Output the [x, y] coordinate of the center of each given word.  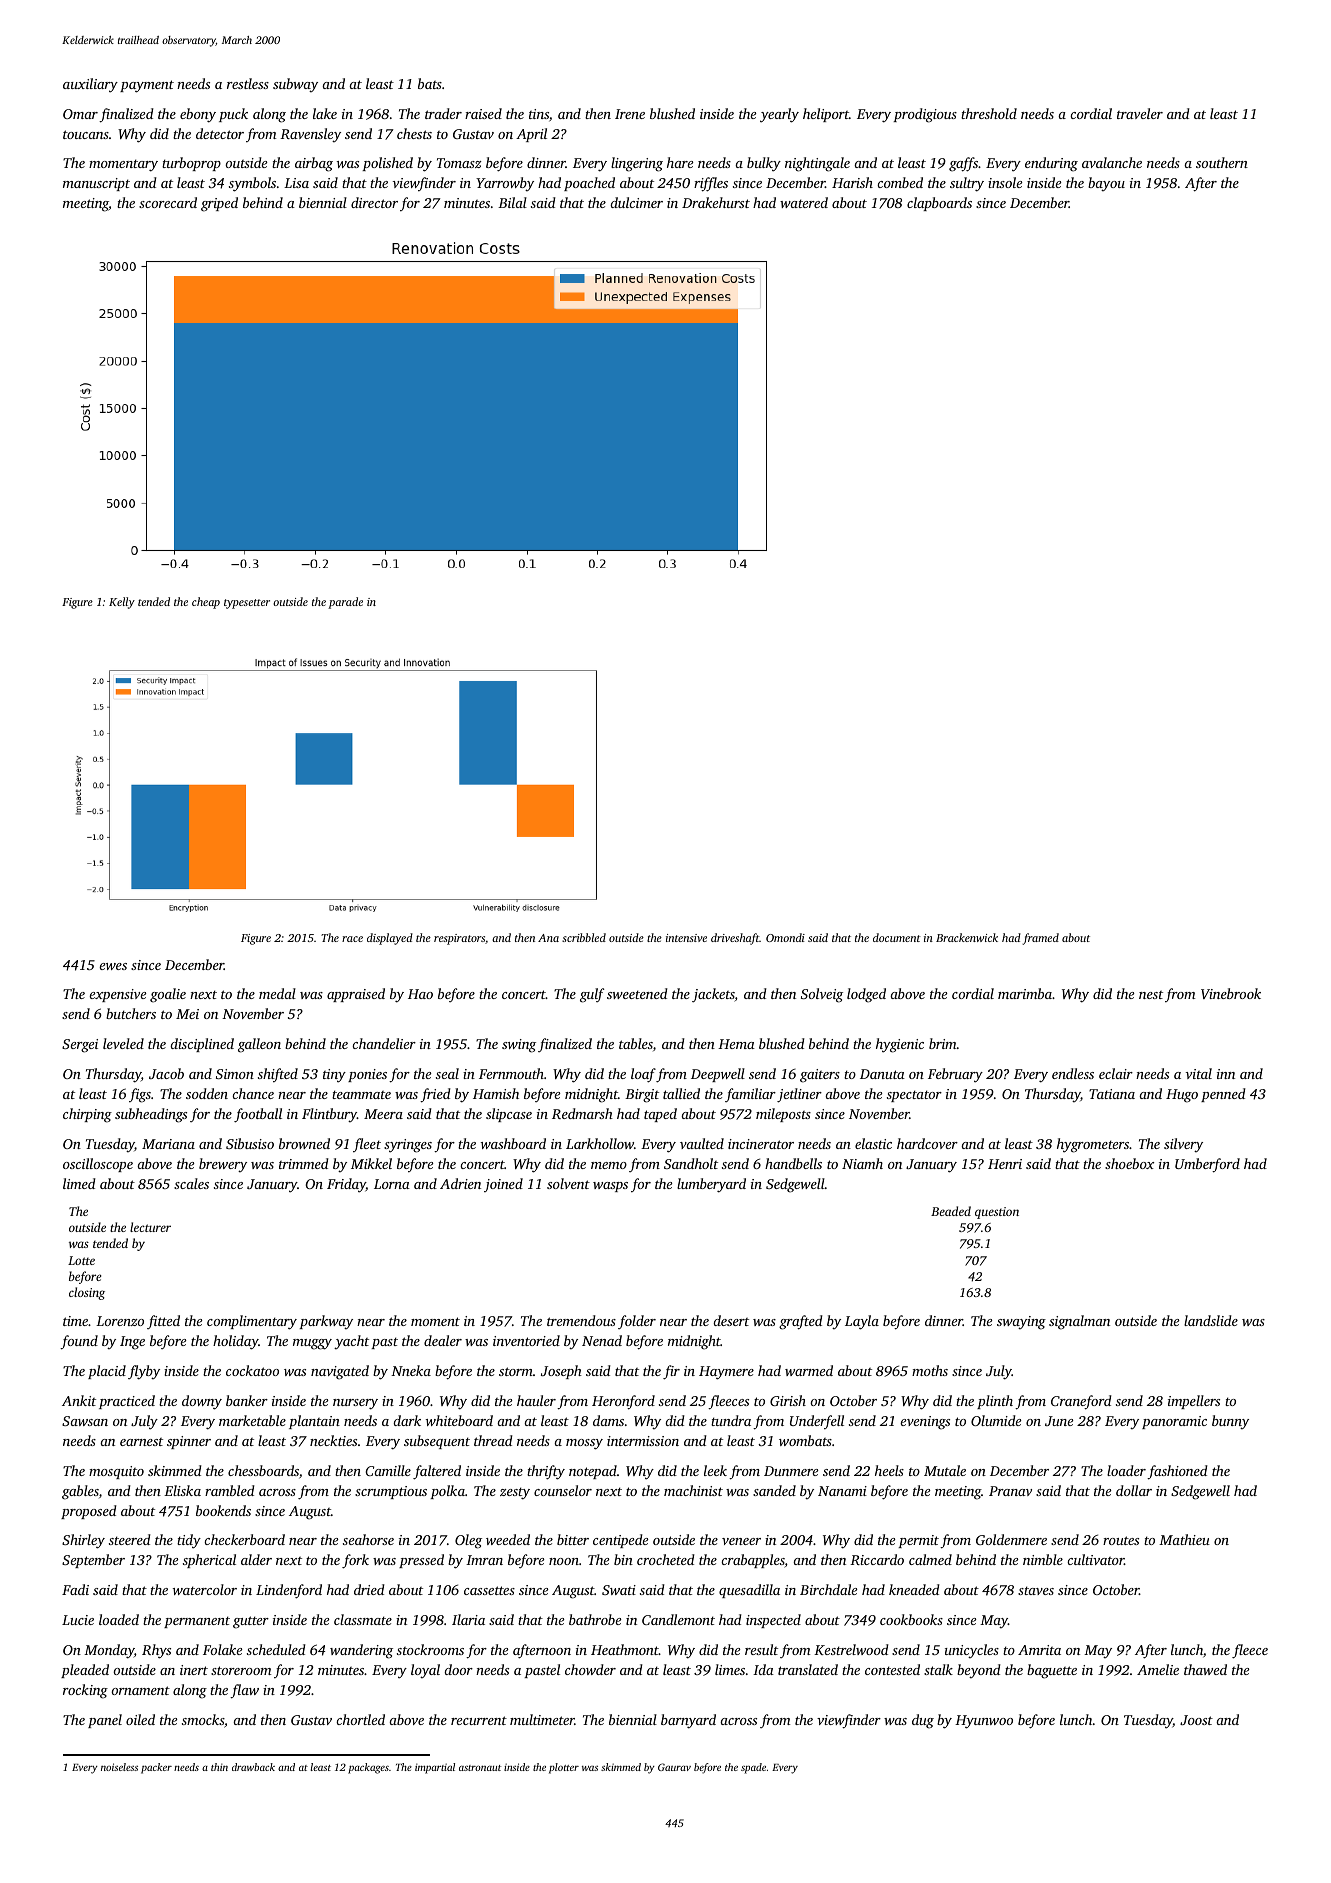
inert [194, 1670]
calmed [930, 1559]
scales [191, 1183]
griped [219, 204]
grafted [801, 1322]
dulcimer [636, 202]
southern [1222, 162]
